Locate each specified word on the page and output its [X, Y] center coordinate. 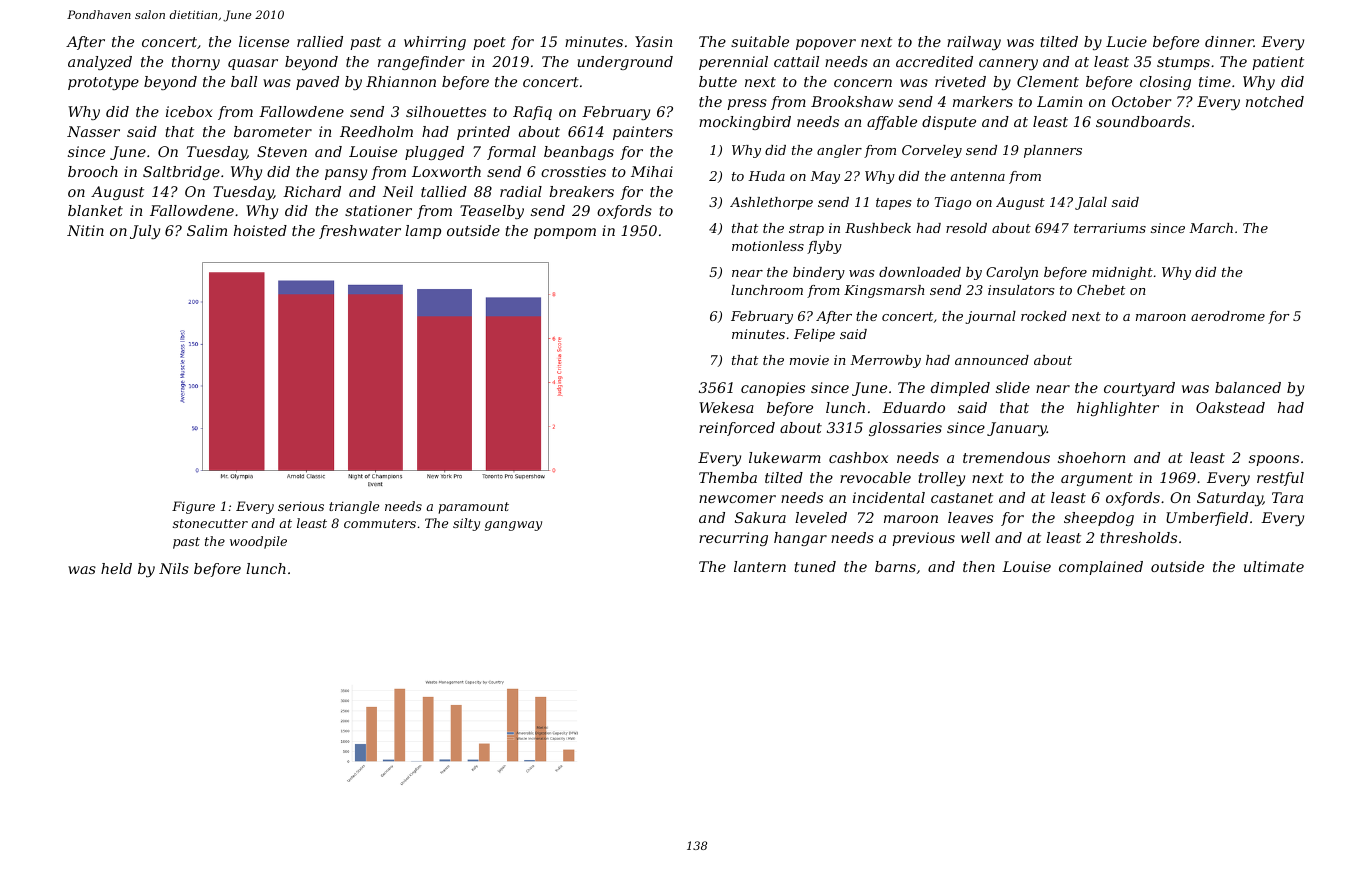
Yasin [653, 41]
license [264, 41]
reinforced [737, 429]
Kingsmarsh [884, 291]
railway [974, 43]
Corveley [932, 151]
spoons [1274, 460]
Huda [766, 176]
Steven [282, 151]
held [116, 568]
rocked [1044, 316]
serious [301, 506]
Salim [207, 230]
